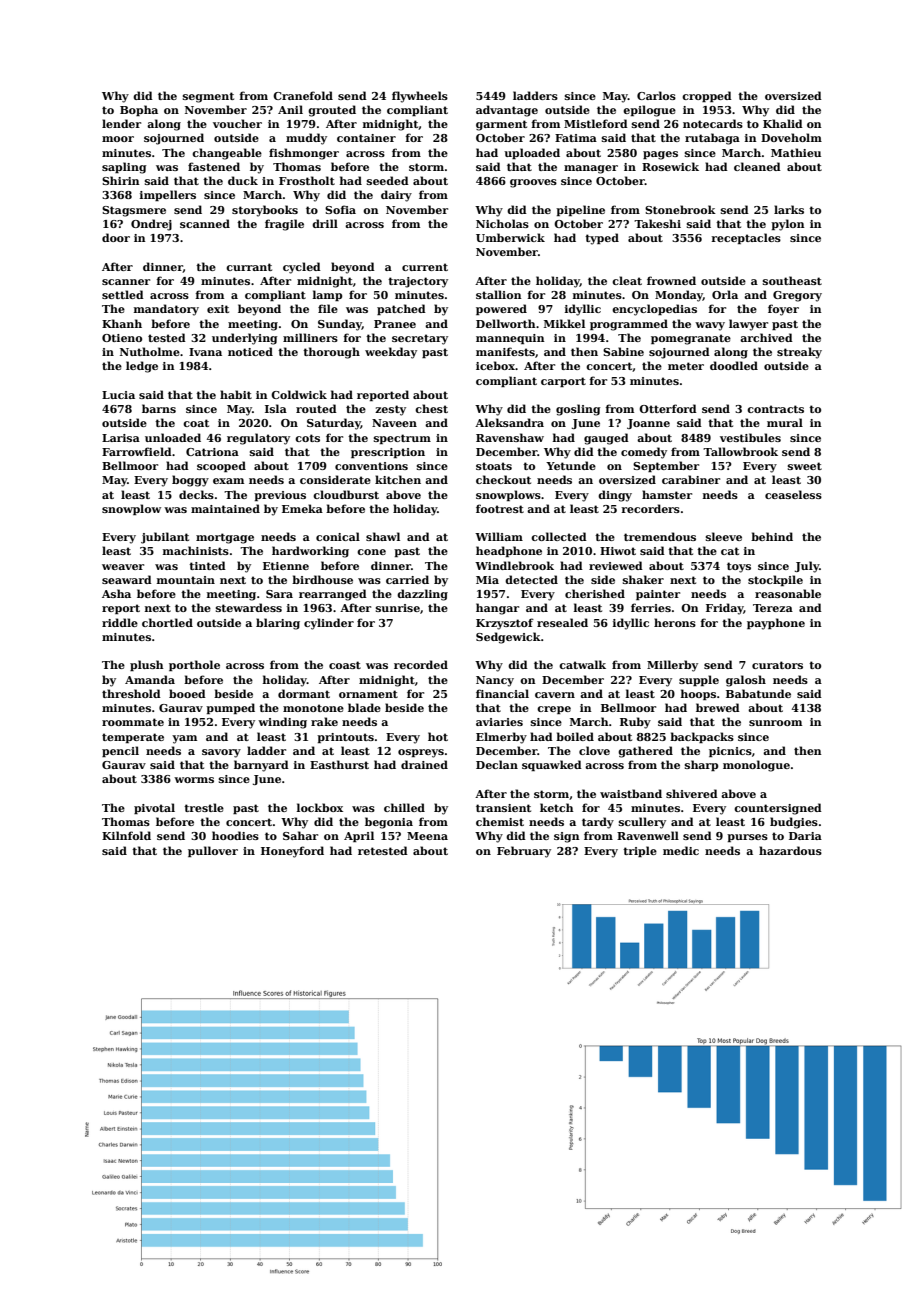  What do you see at coordinates (290, 109) in the screenshot?
I see `Anil` at bounding box center [290, 109].
